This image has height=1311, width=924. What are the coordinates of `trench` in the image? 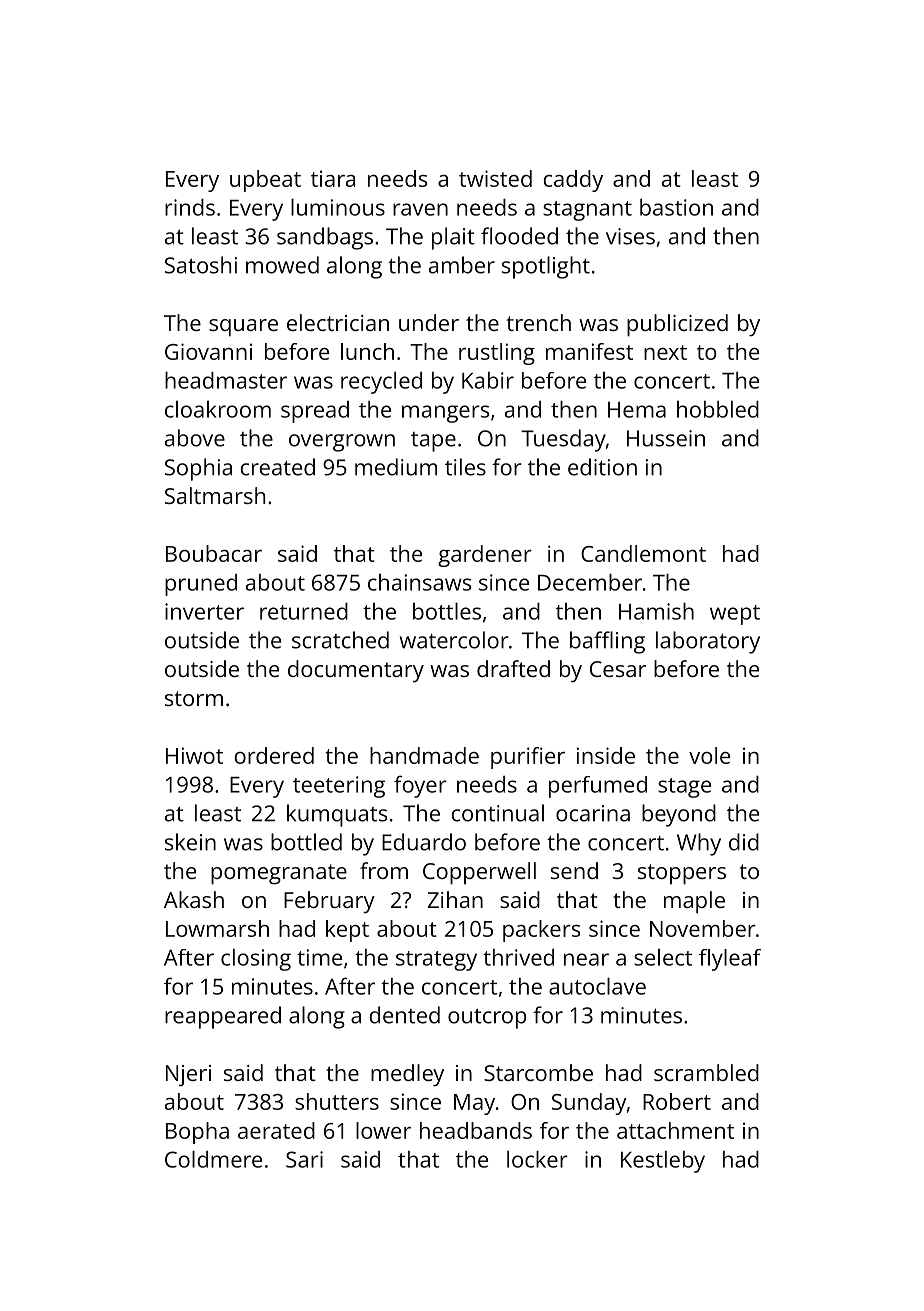 It's located at (539, 322).
